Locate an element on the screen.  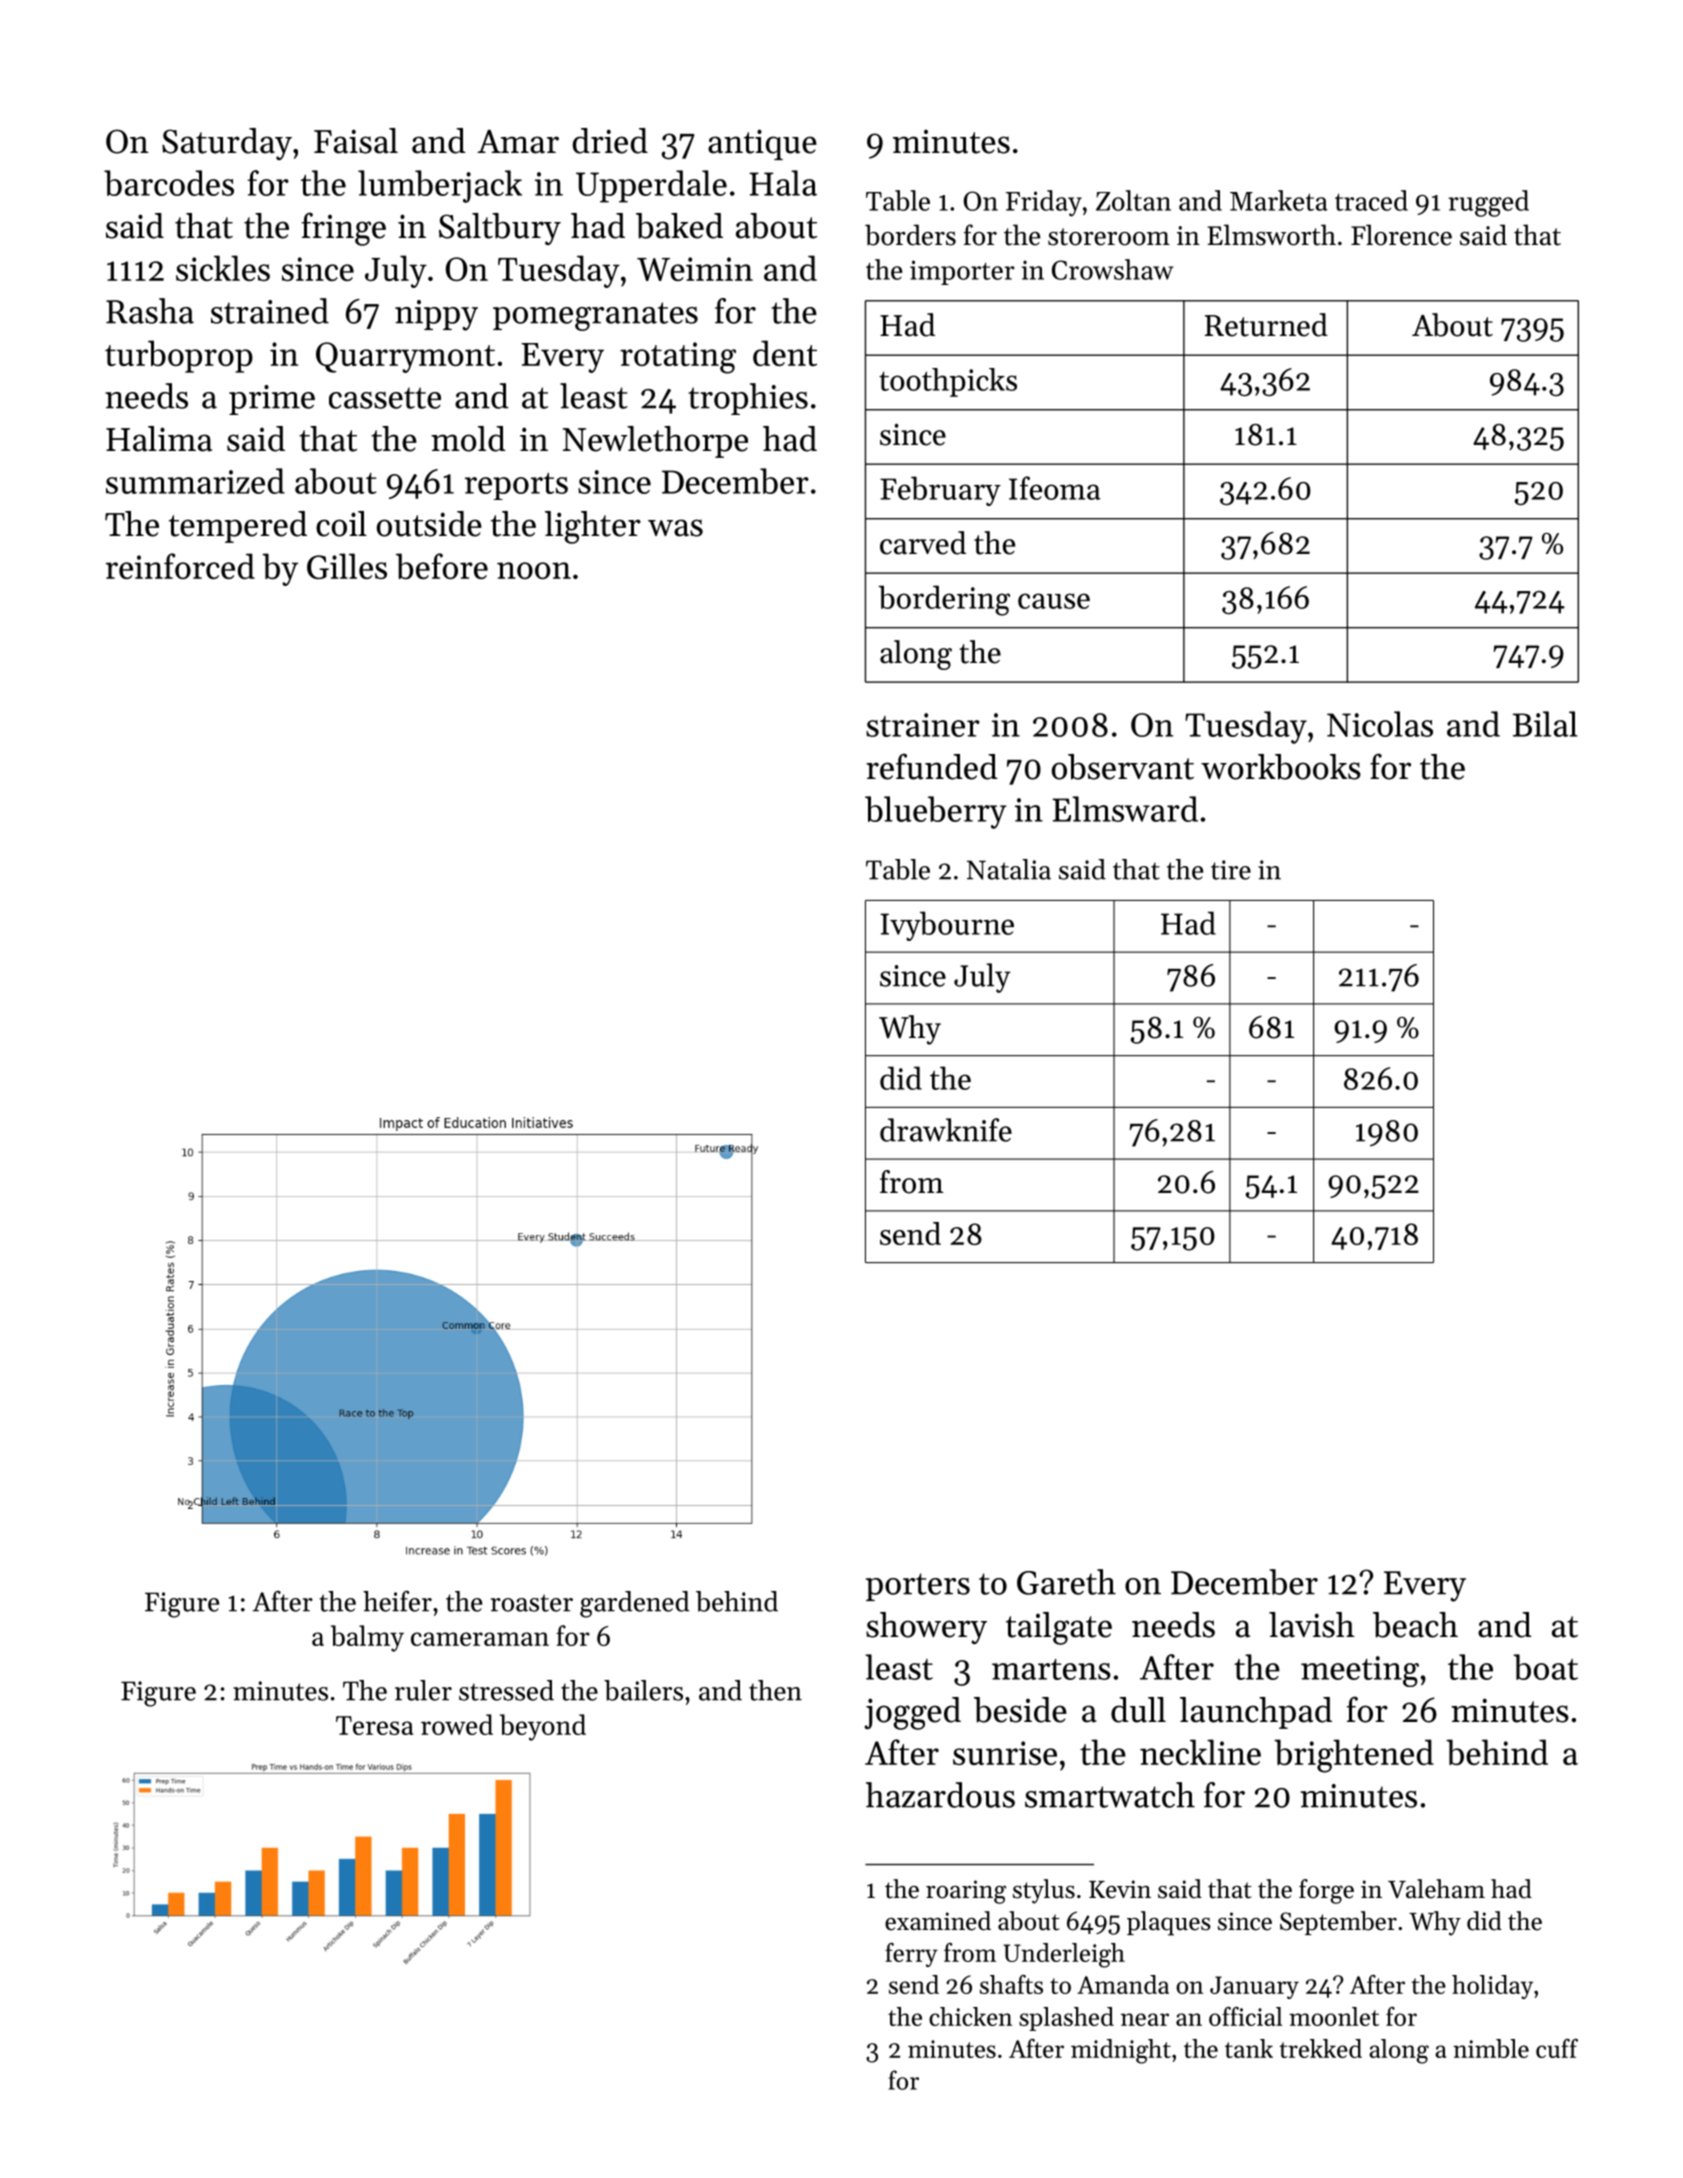
tire is located at coordinates (1231, 870).
